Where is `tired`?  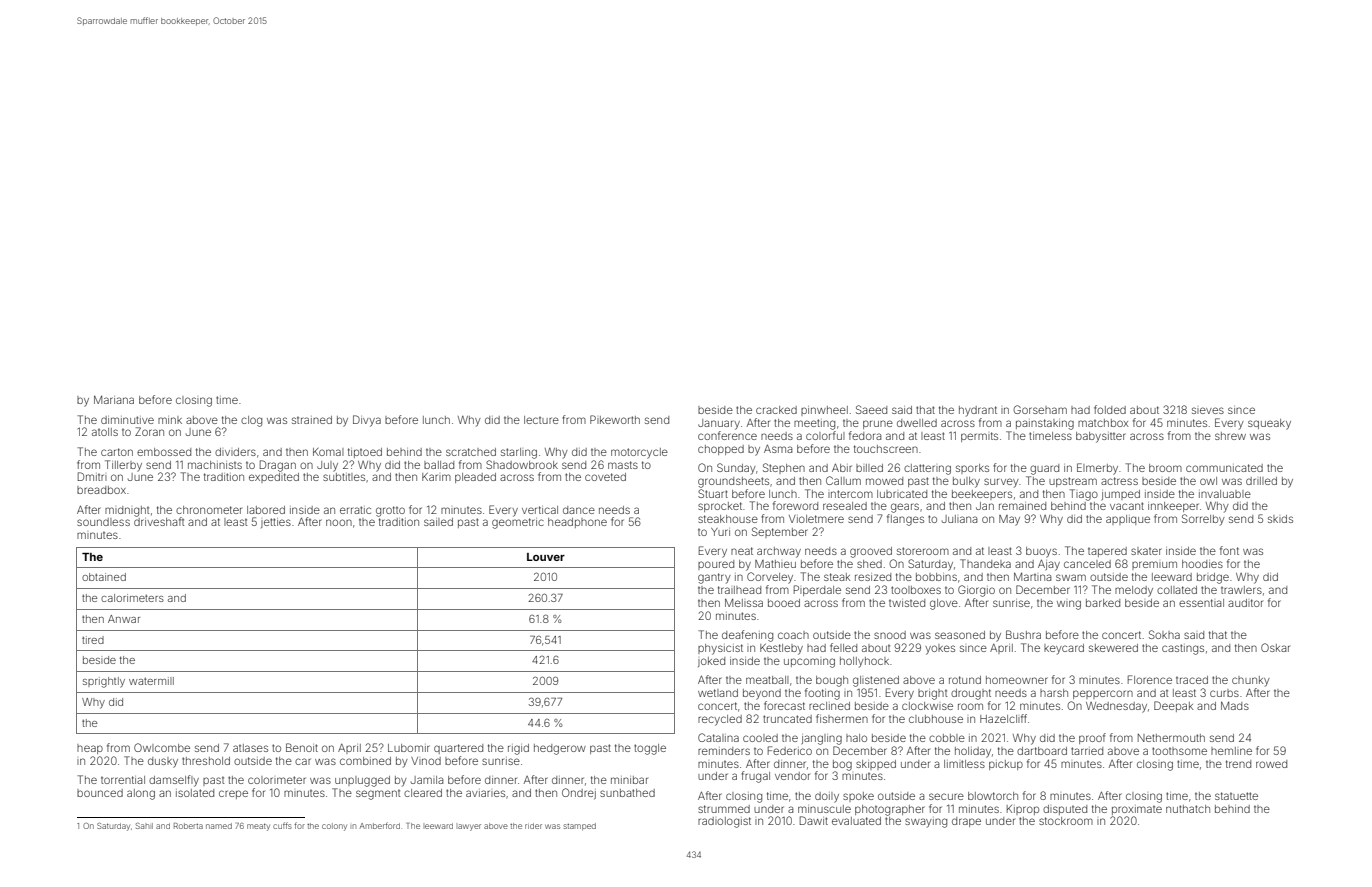 tired is located at coordinates (93, 640).
